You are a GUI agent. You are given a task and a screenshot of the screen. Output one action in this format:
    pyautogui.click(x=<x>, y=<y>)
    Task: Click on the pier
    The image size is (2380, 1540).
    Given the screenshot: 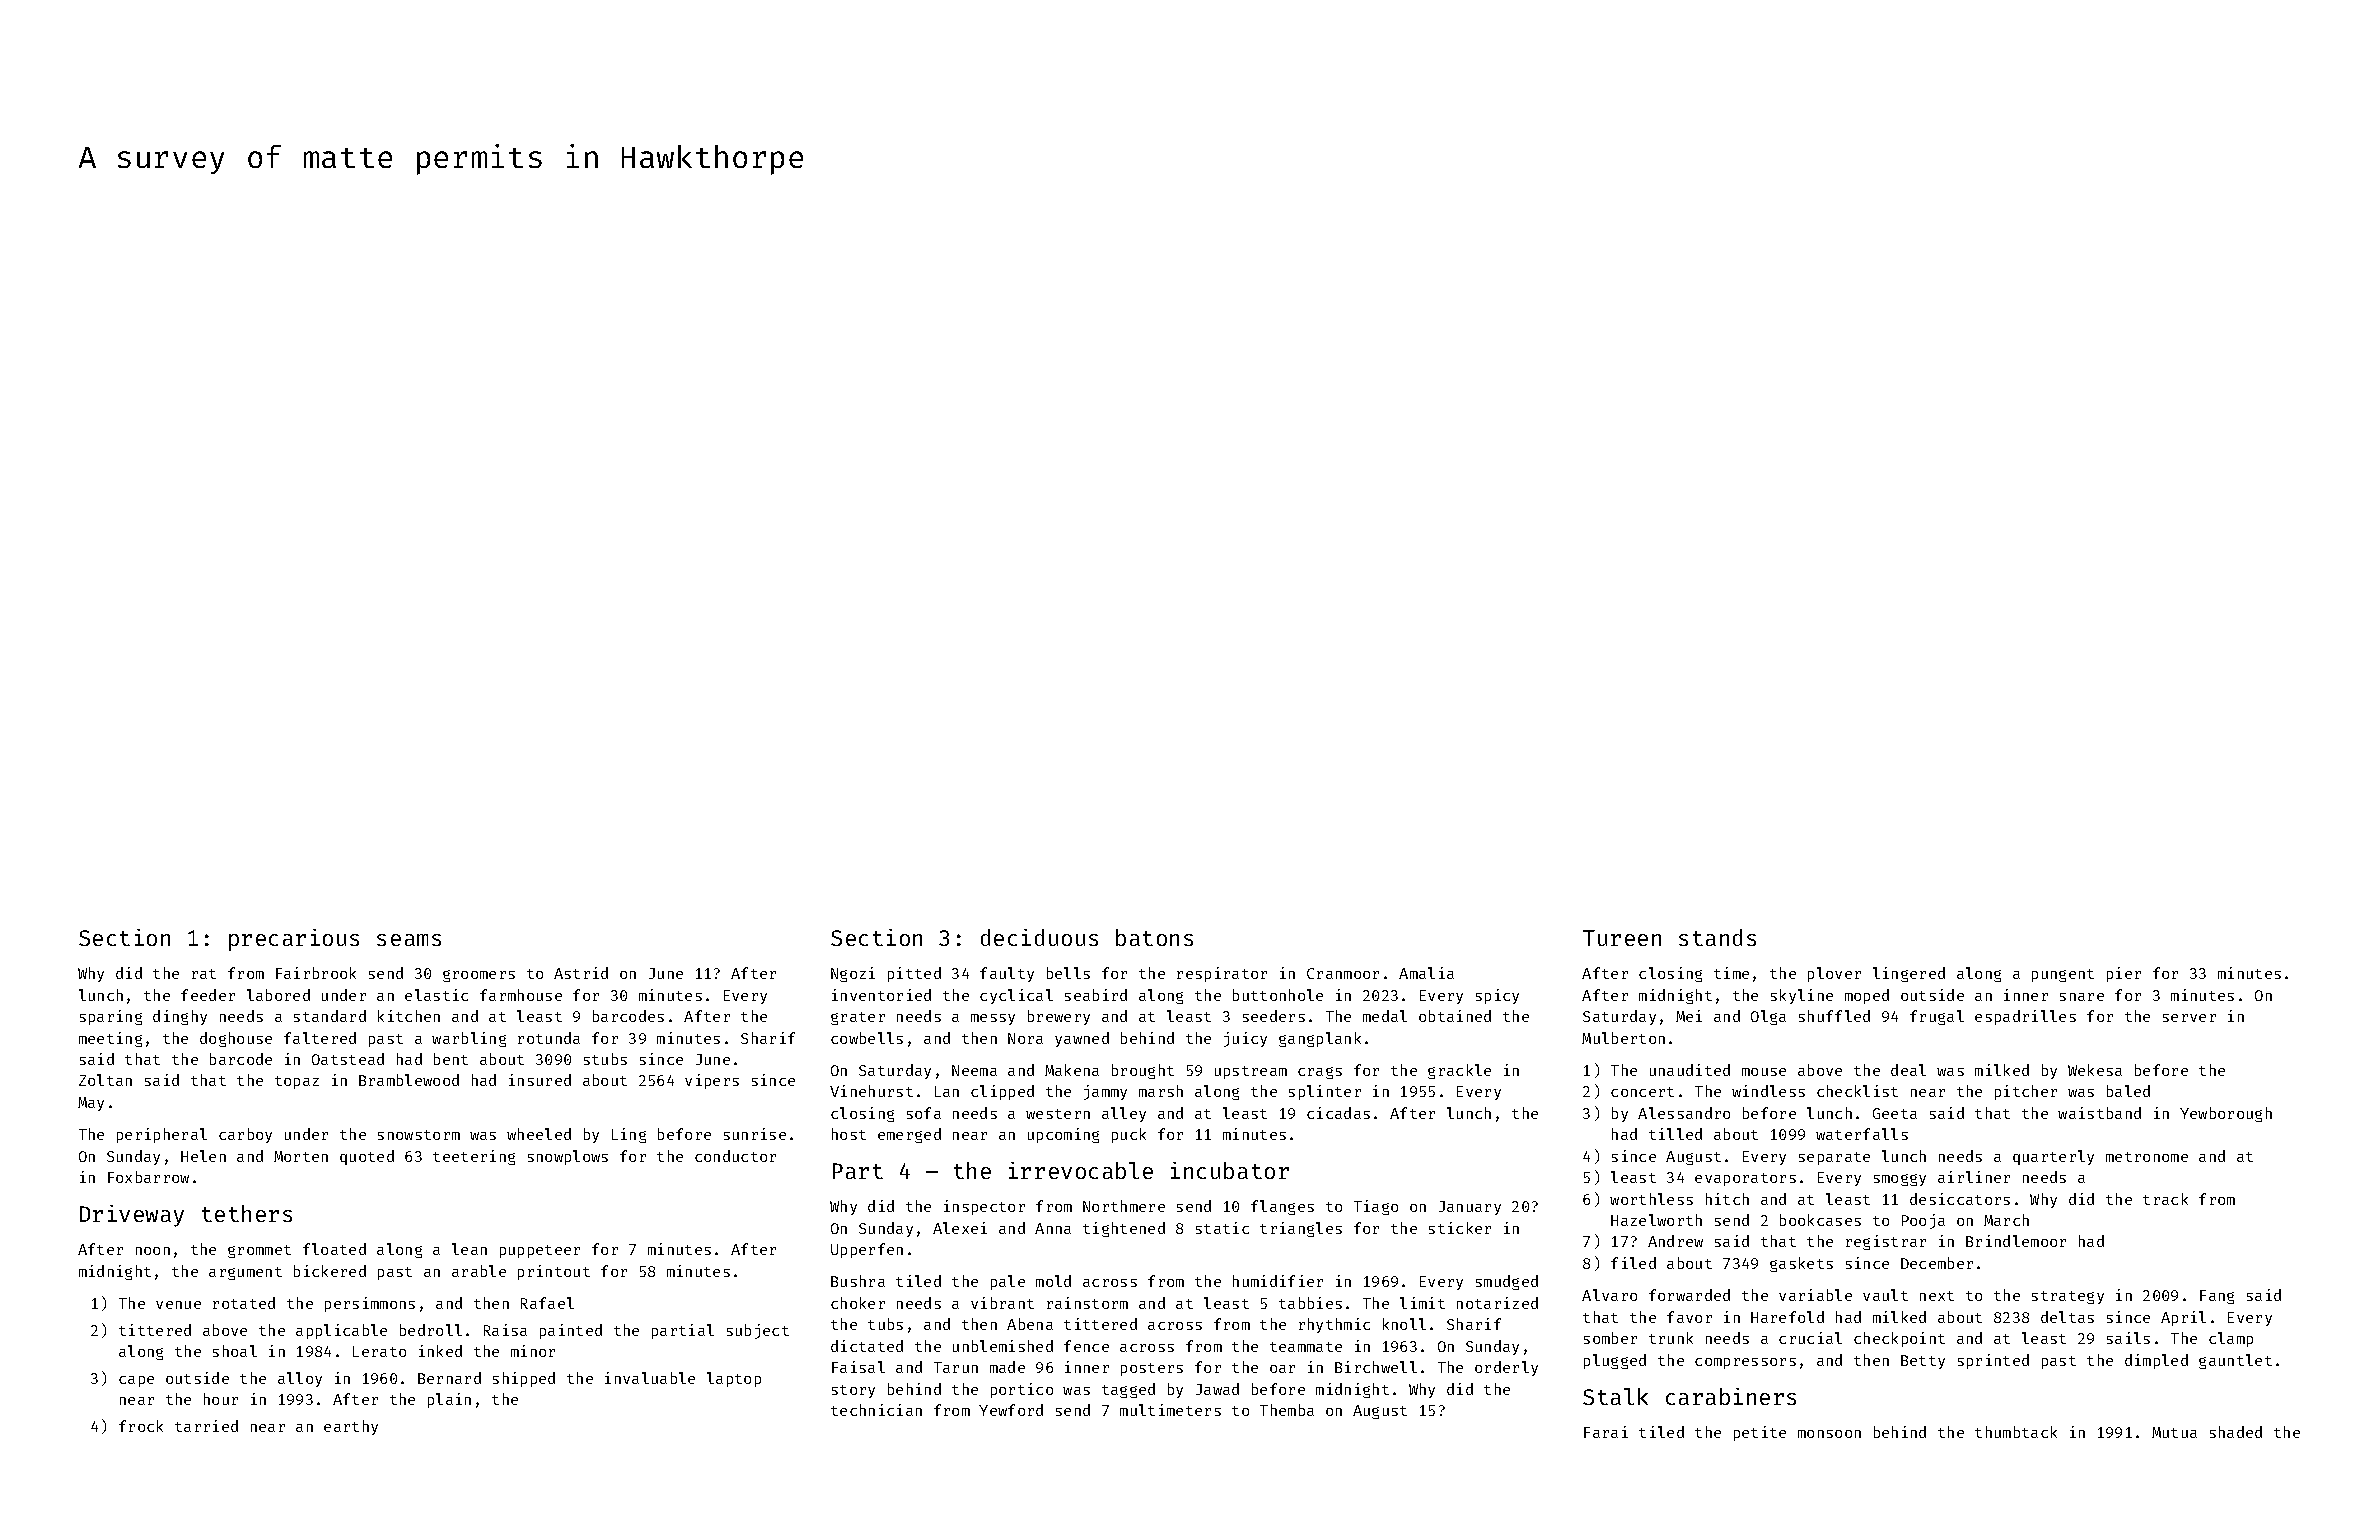 What is the action you would take?
    pyautogui.click(x=2124, y=974)
